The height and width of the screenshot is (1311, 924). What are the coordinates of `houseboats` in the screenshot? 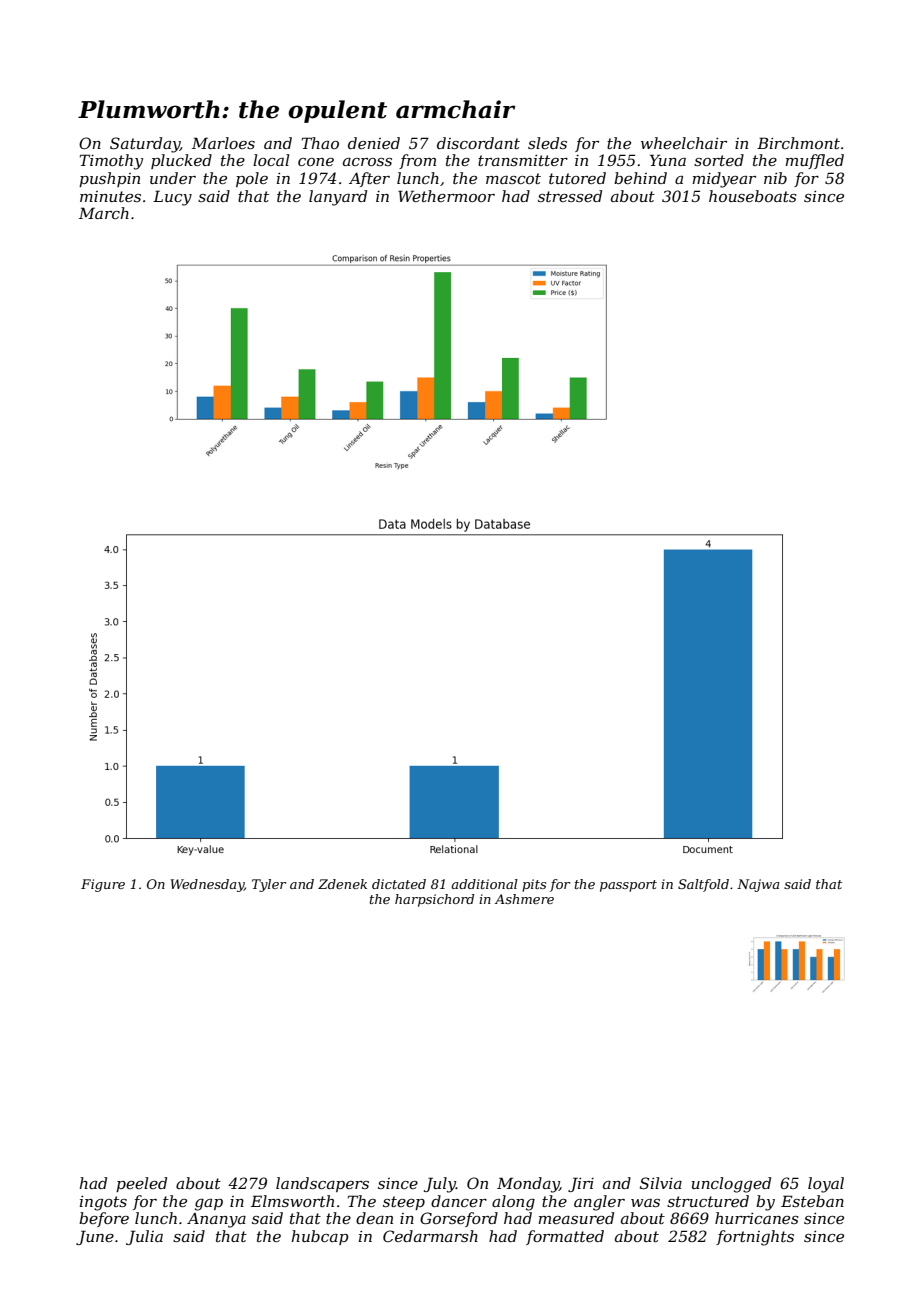 It's located at (753, 196).
